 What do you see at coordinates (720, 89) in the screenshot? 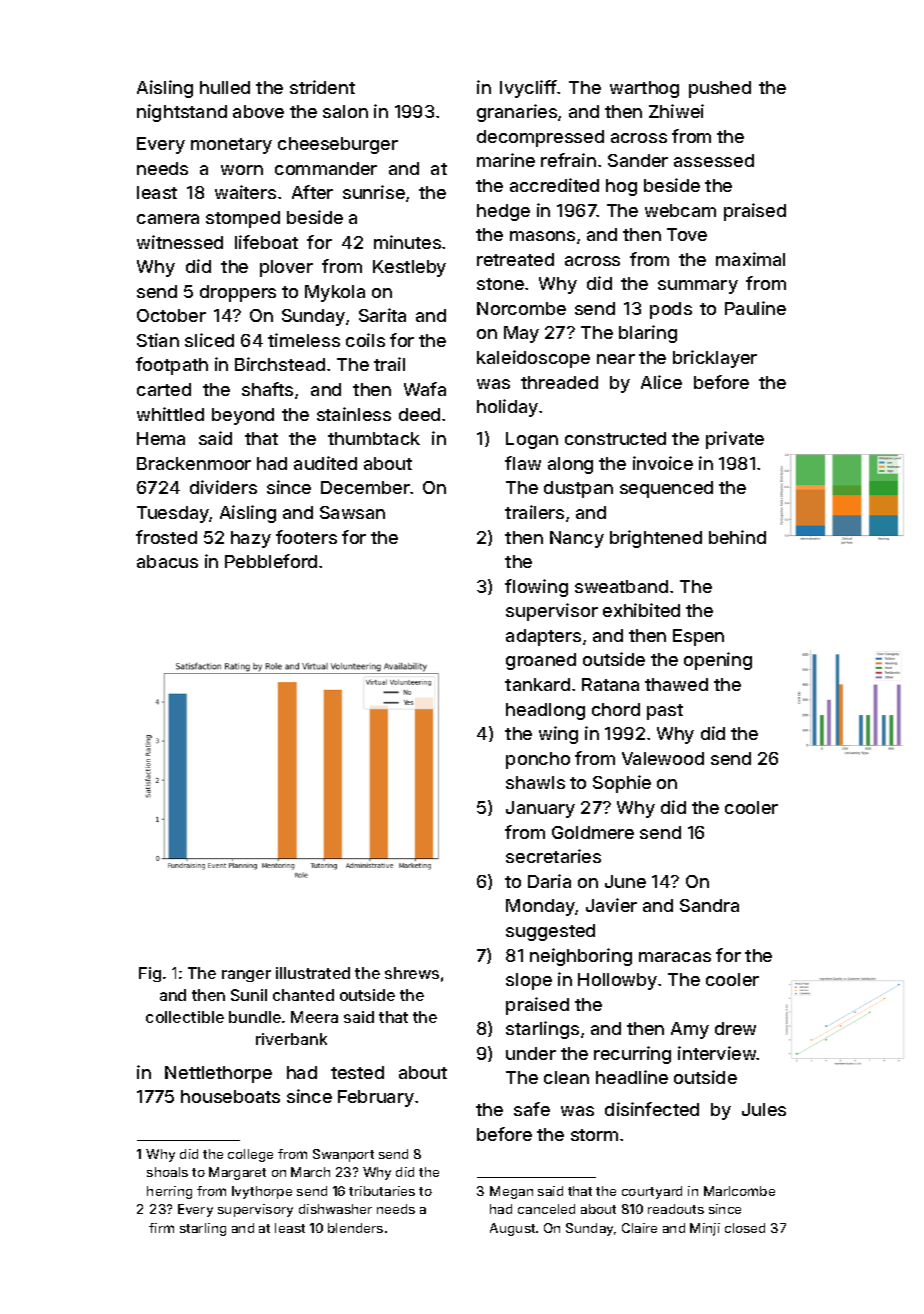
I see `pushed` at bounding box center [720, 89].
